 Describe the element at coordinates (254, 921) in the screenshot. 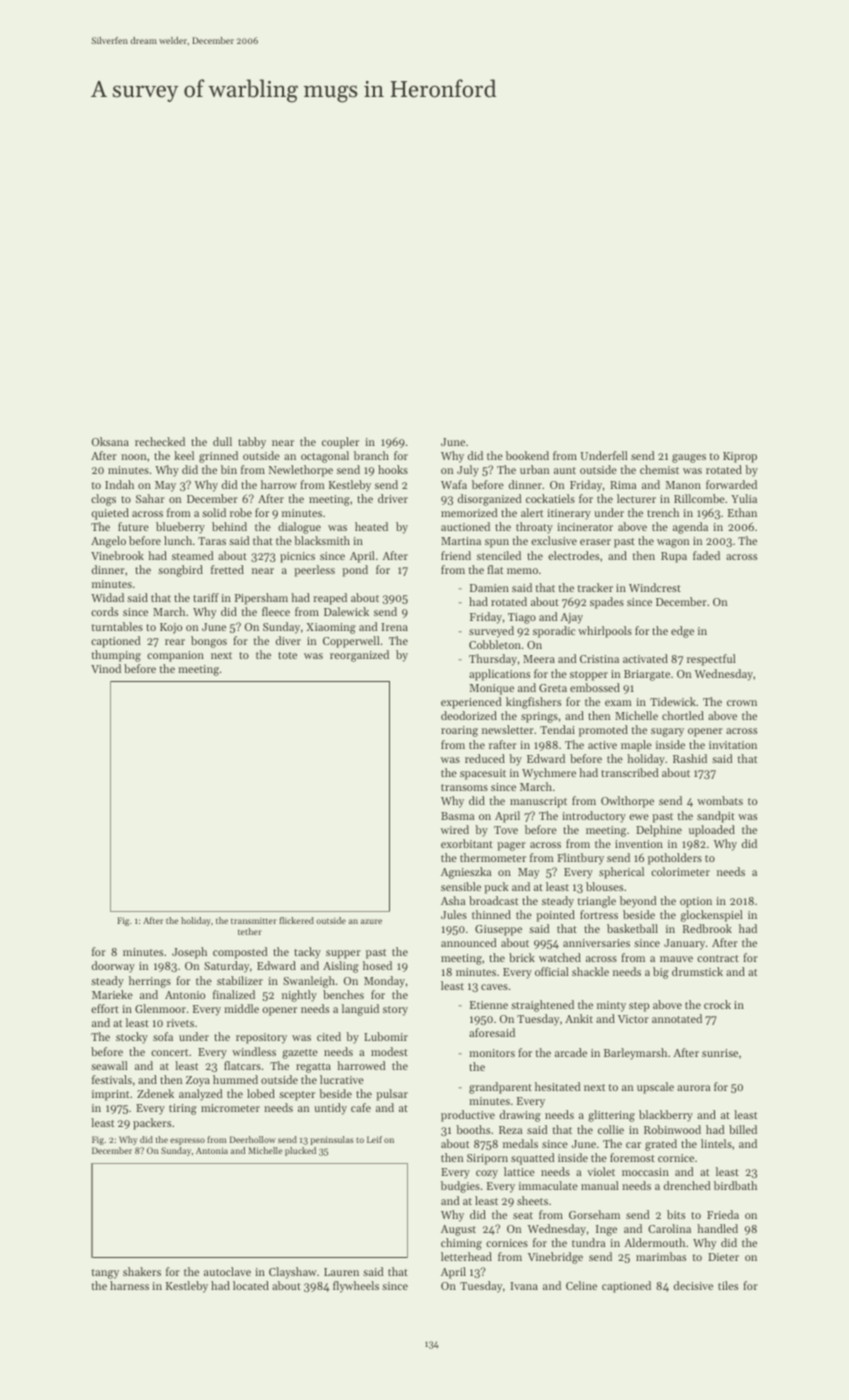

I see `transmitter` at that location.
